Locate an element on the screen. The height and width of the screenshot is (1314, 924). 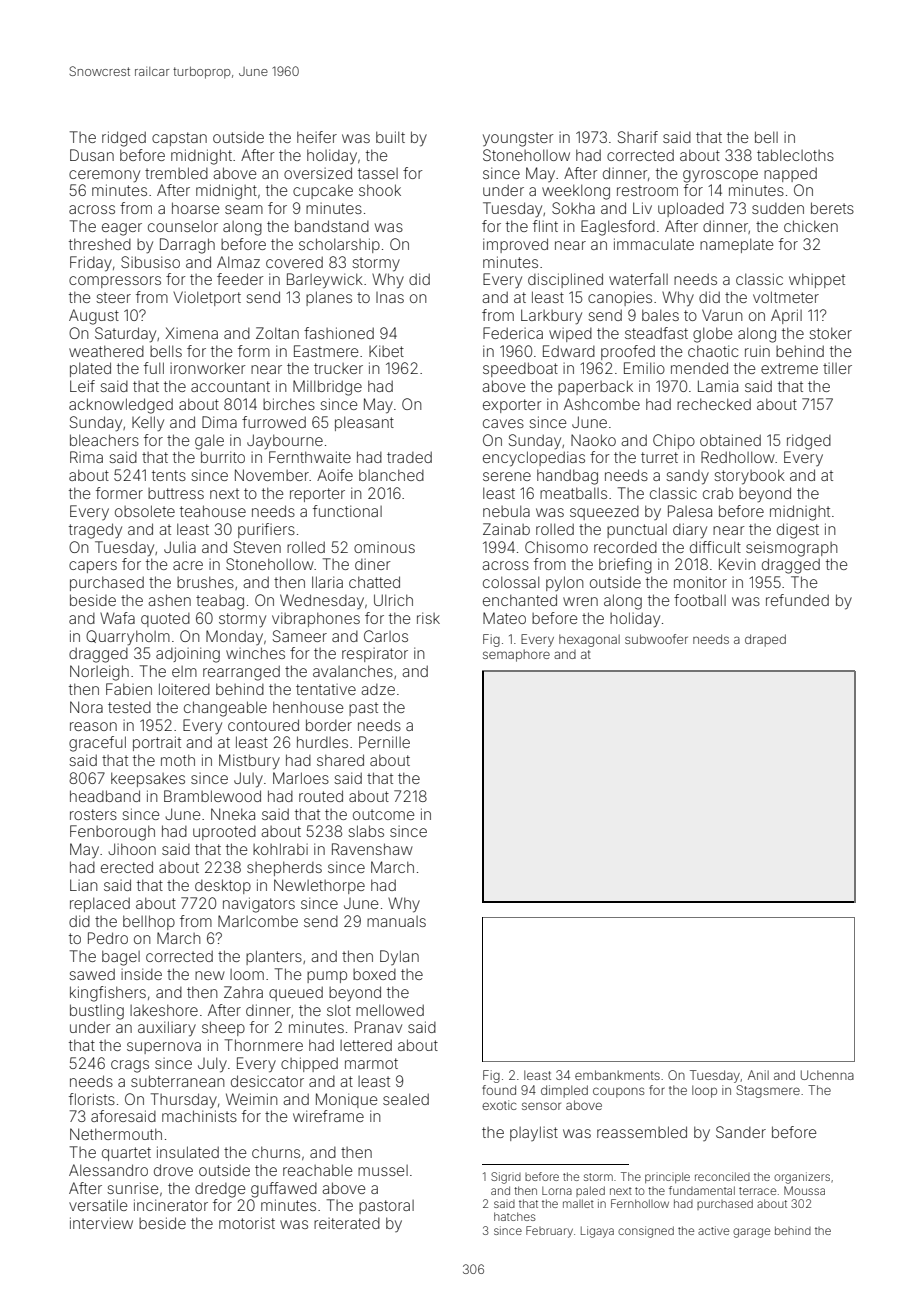
tragedy is located at coordinates (95, 531).
